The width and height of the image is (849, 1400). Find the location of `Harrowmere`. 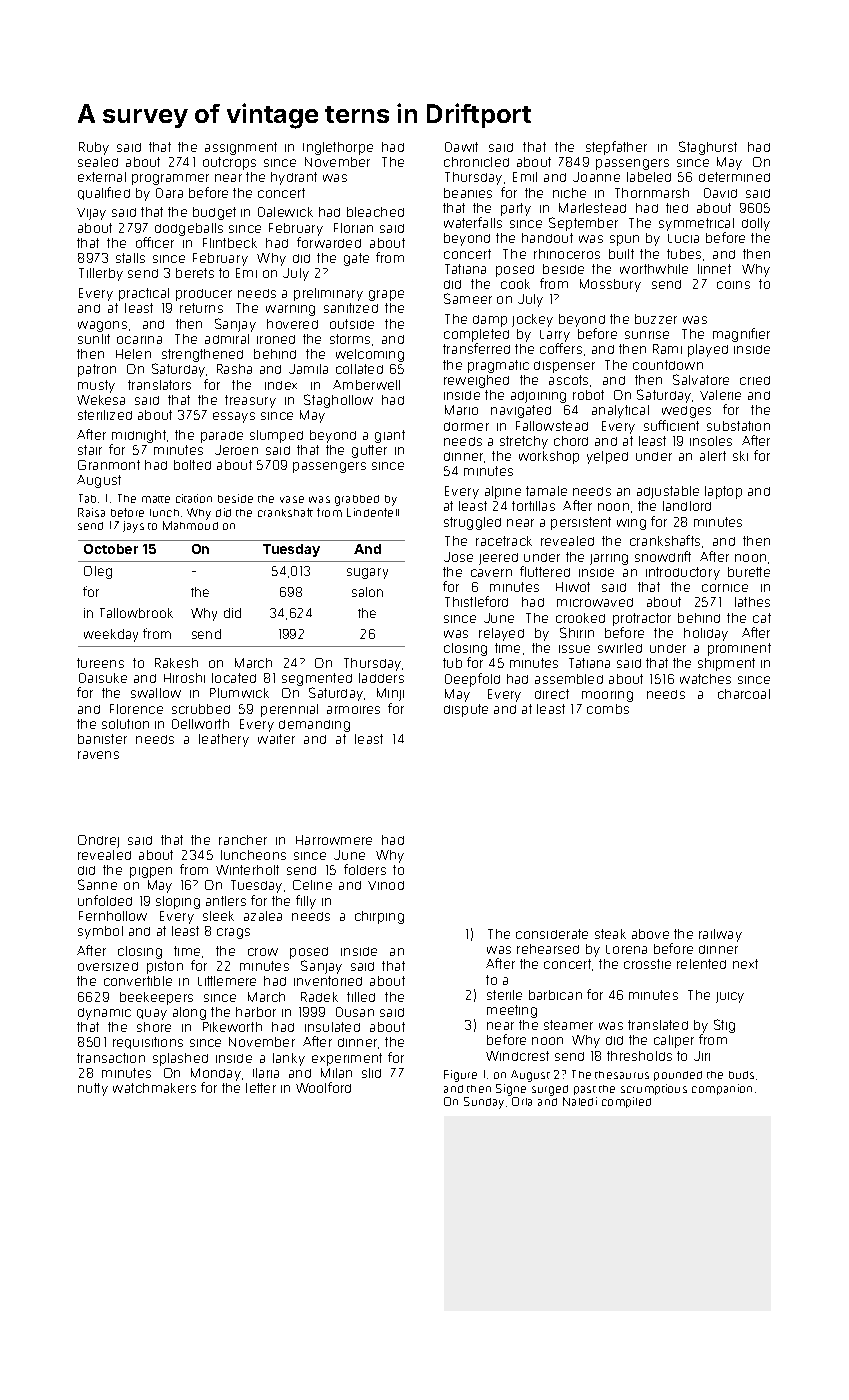

Harrowmere is located at coordinates (334, 840).
